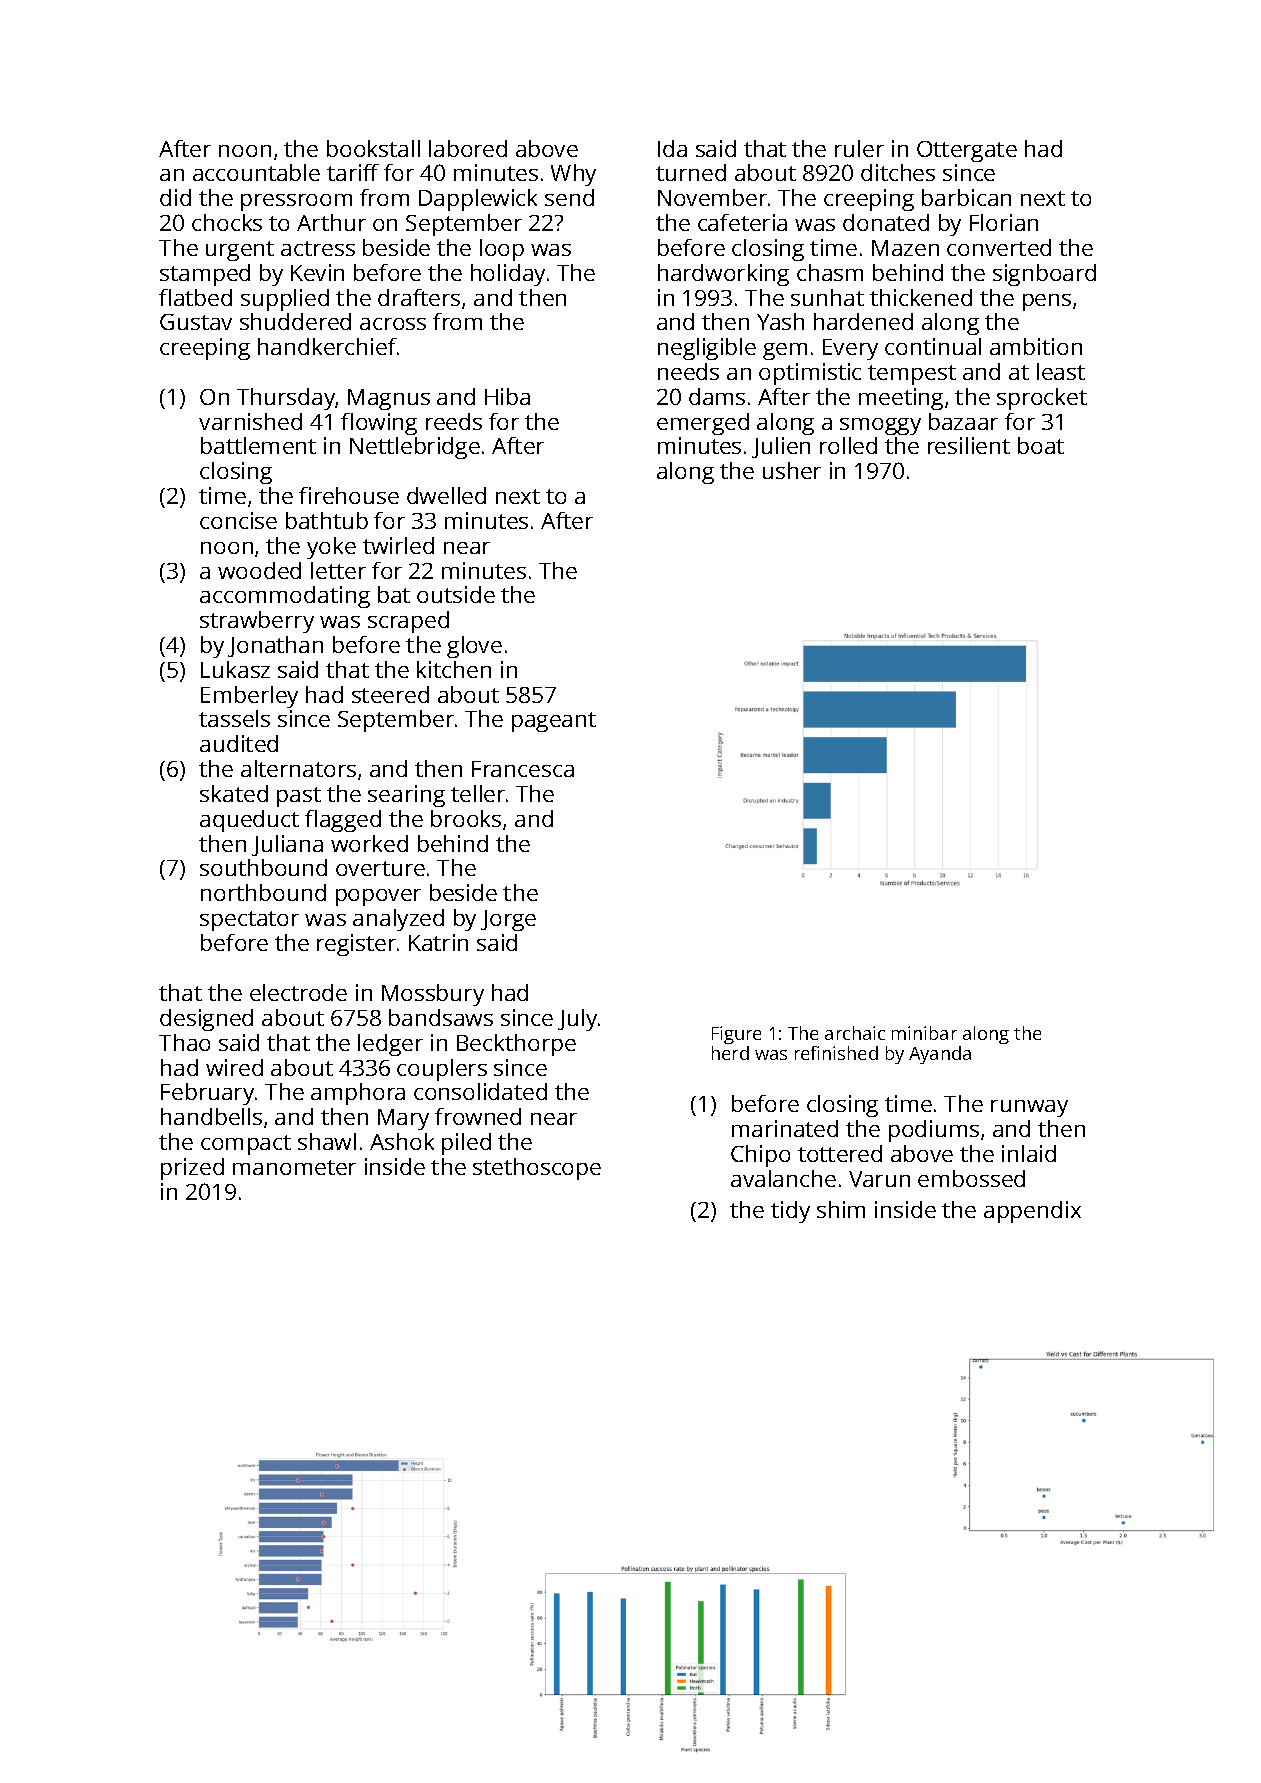  What do you see at coordinates (898, 172) in the page?
I see `ditches` at bounding box center [898, 172].
